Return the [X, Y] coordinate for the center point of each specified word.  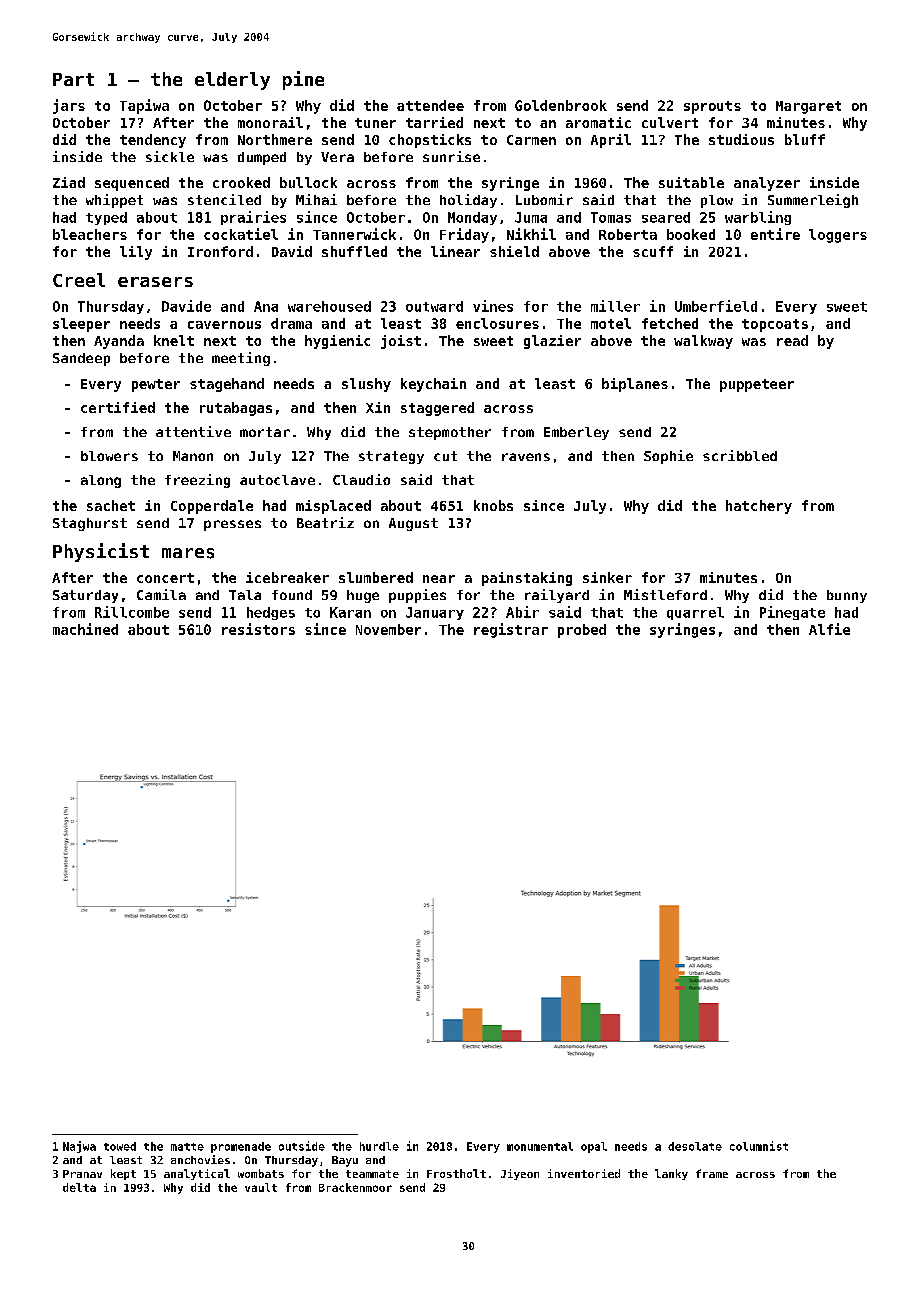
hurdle [379, 1146]
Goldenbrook [561, 105]
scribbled [740, 455]
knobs [493, 505]
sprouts [712, 107]
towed [120, 1146]
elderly [232, 81]
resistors [258, 629]
